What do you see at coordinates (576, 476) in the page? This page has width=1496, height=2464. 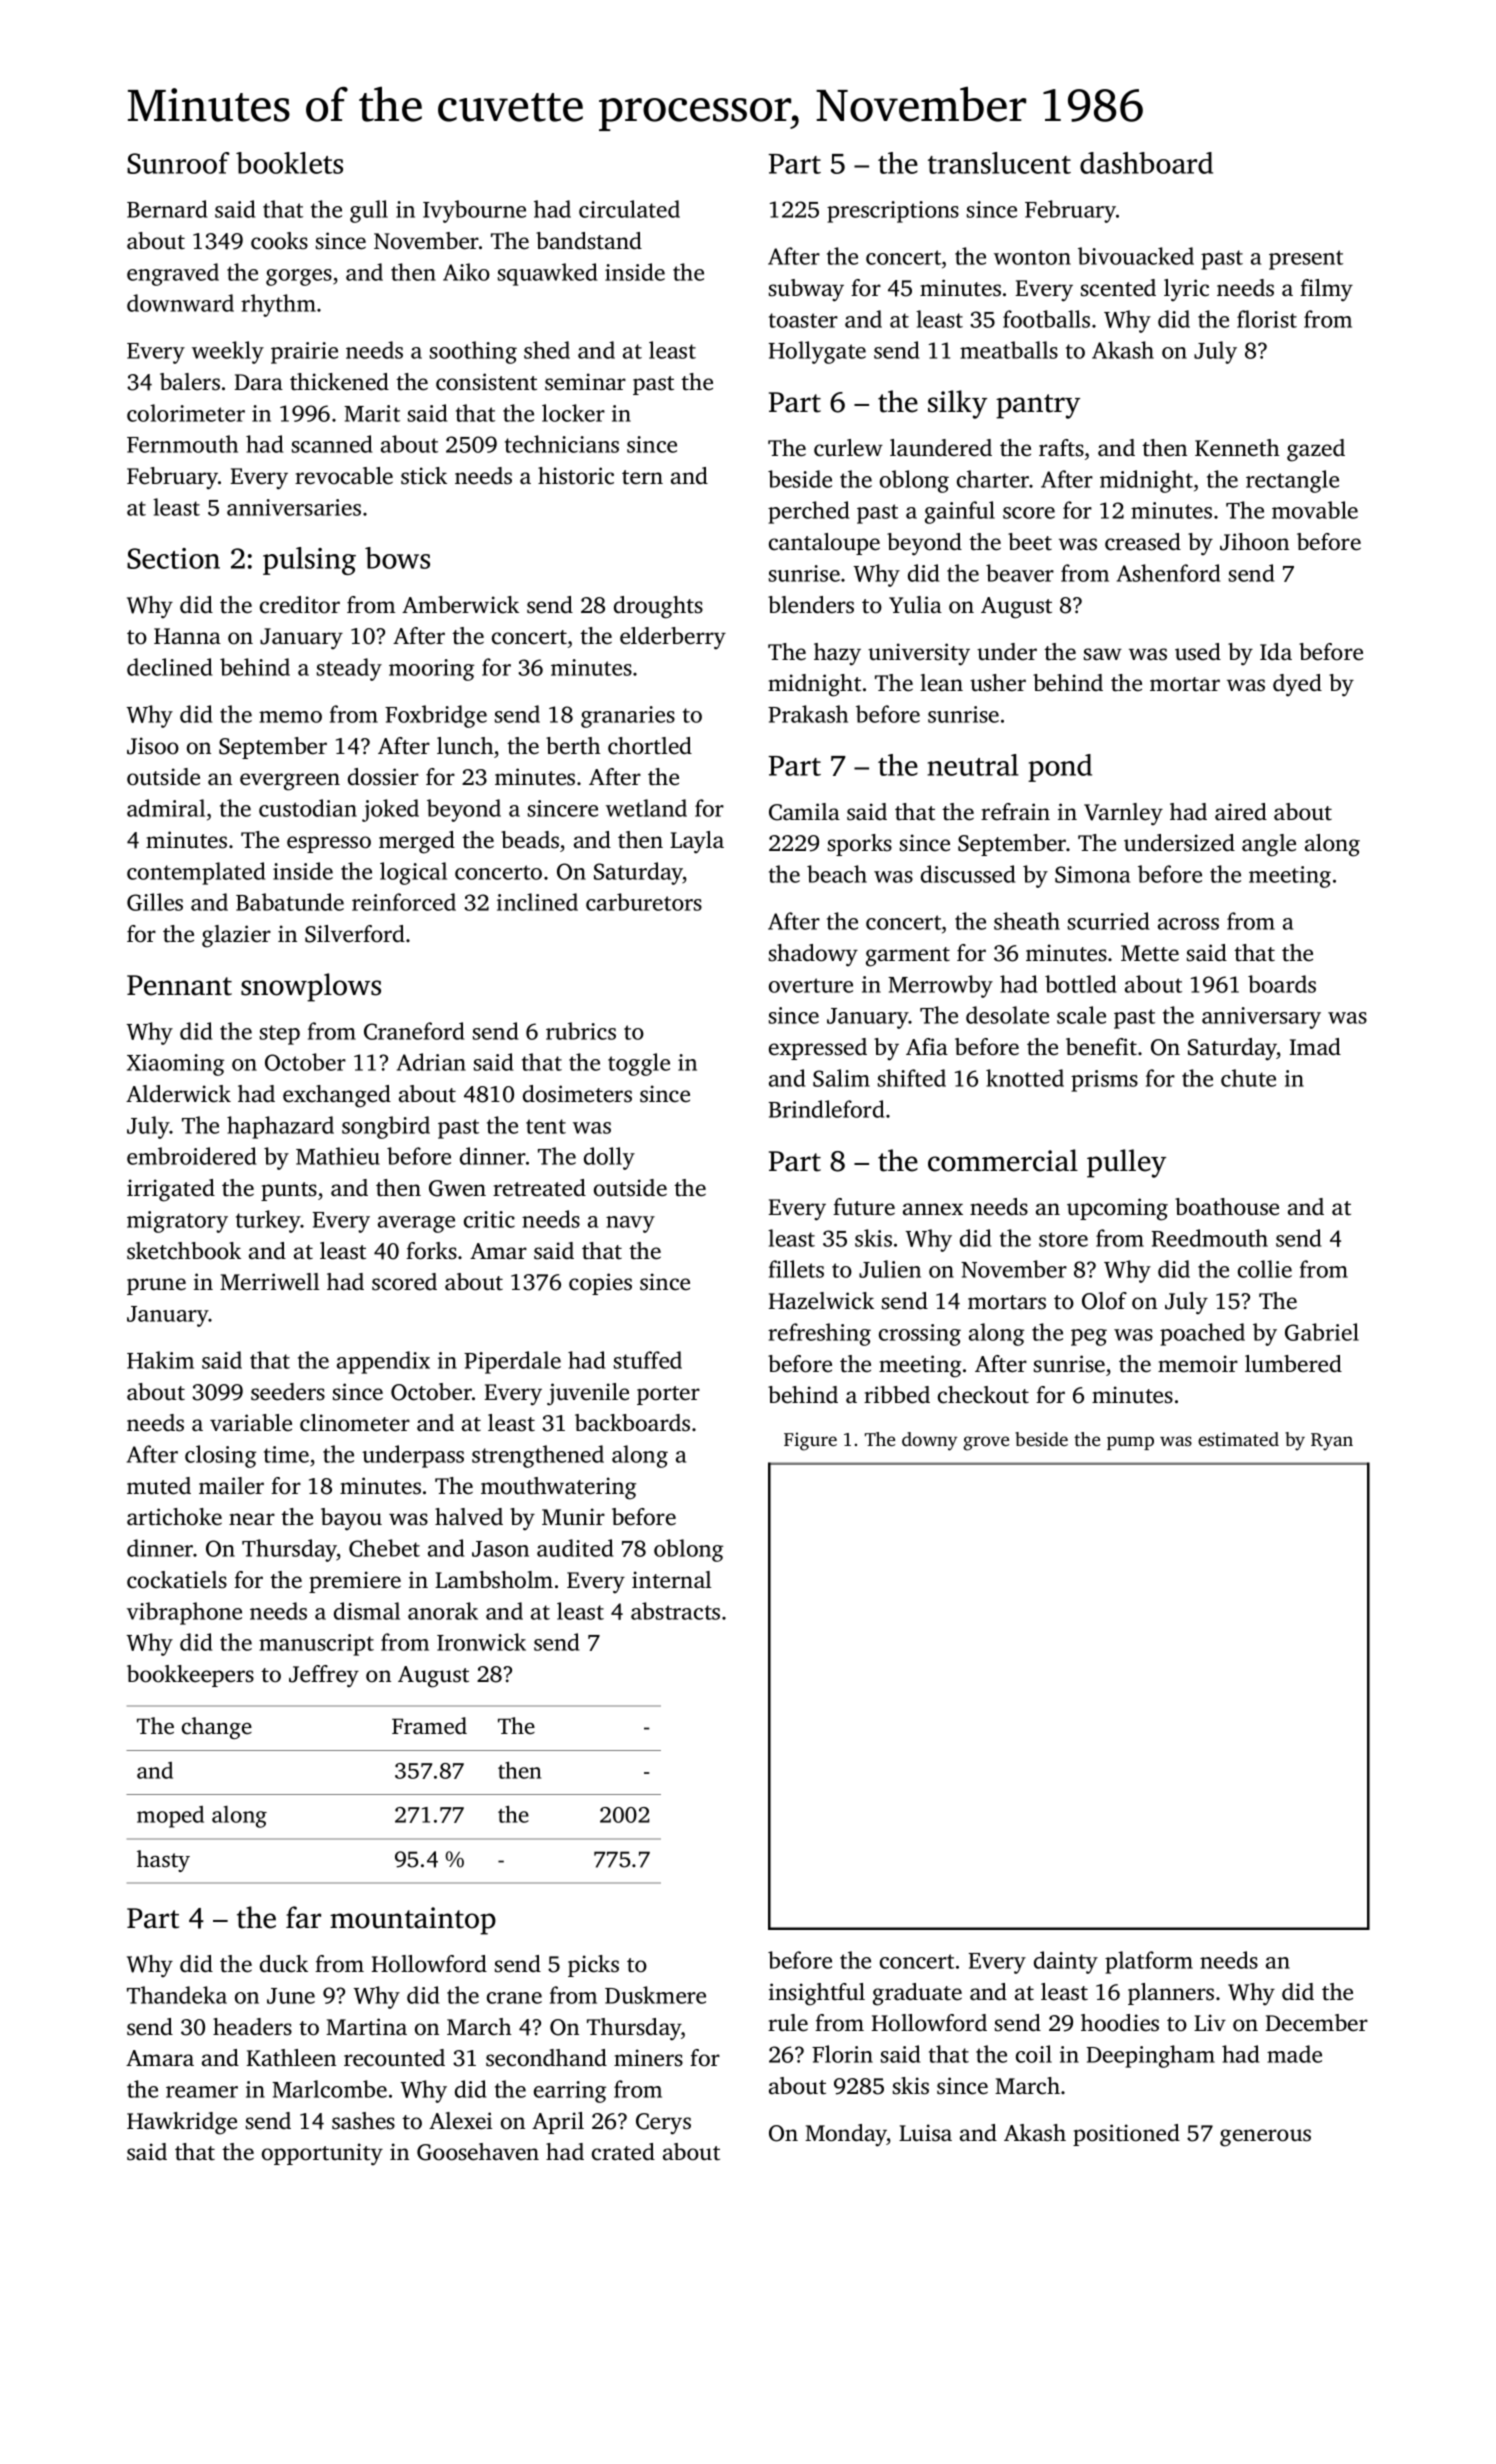 I see `historic` at bounding box center [576, 476].
